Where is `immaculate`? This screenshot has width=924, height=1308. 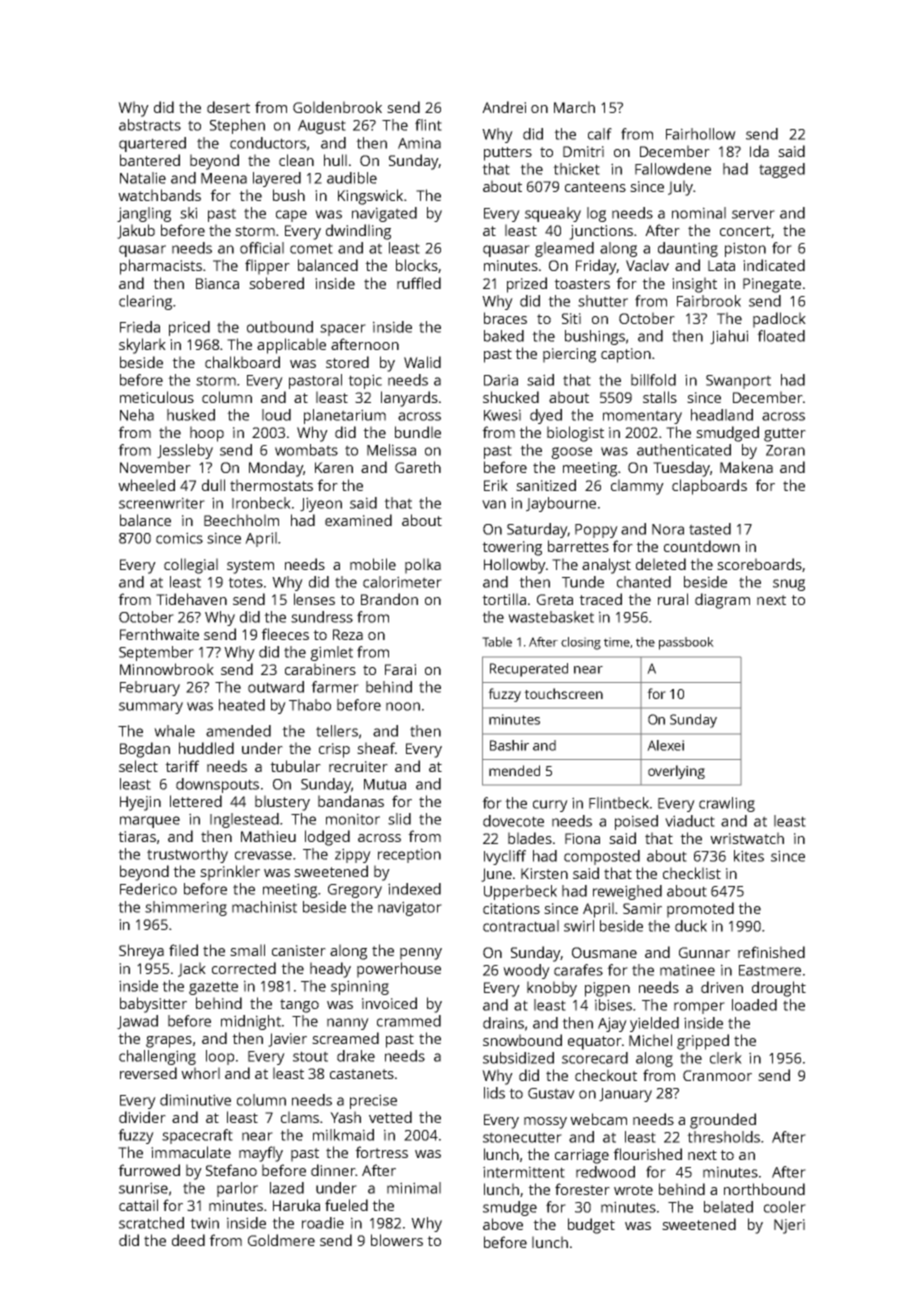 immaculate is located at coordinates (191, 1152).
